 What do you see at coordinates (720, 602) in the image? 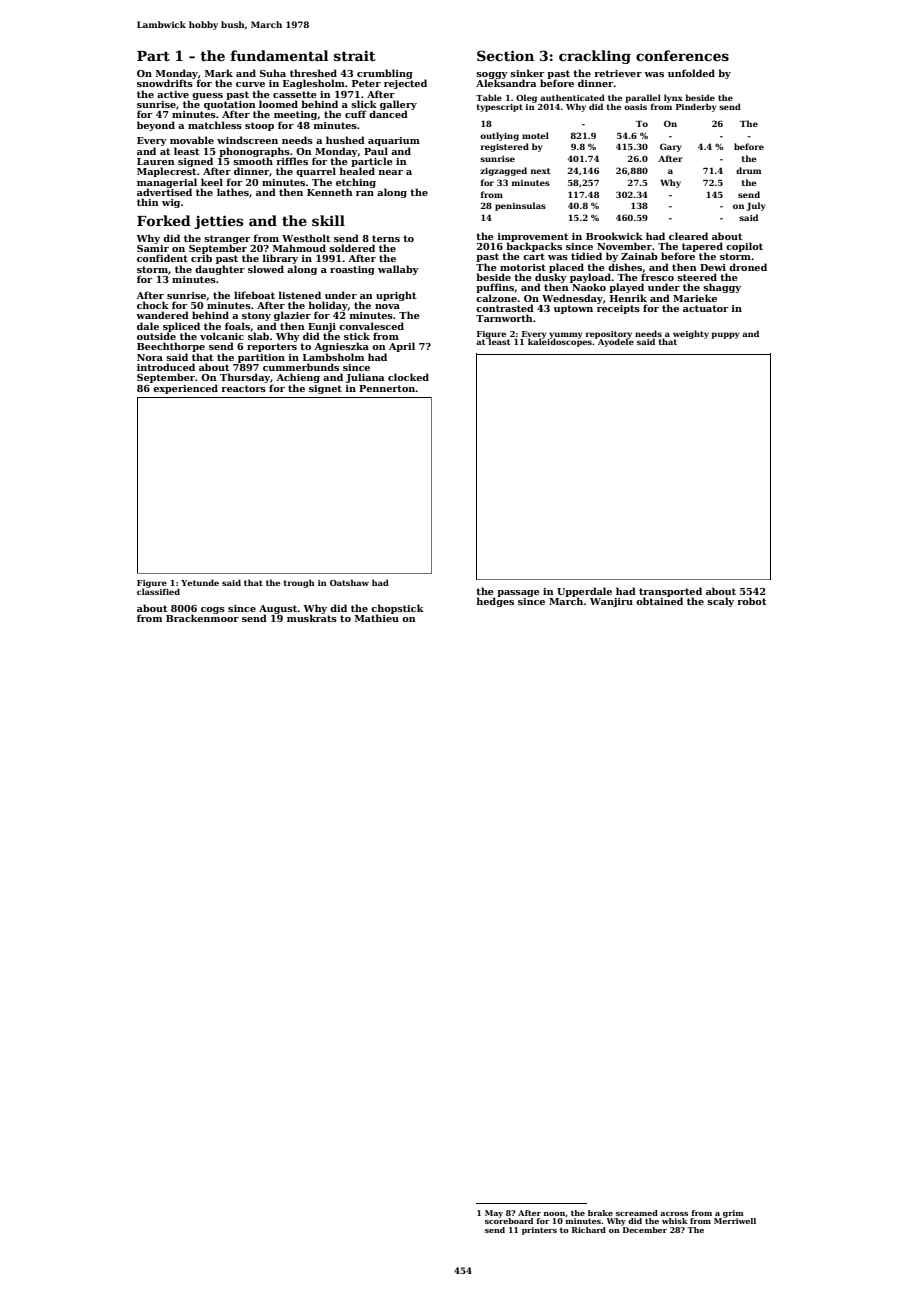
I see `scaly` at bounding box center [720, 602].
